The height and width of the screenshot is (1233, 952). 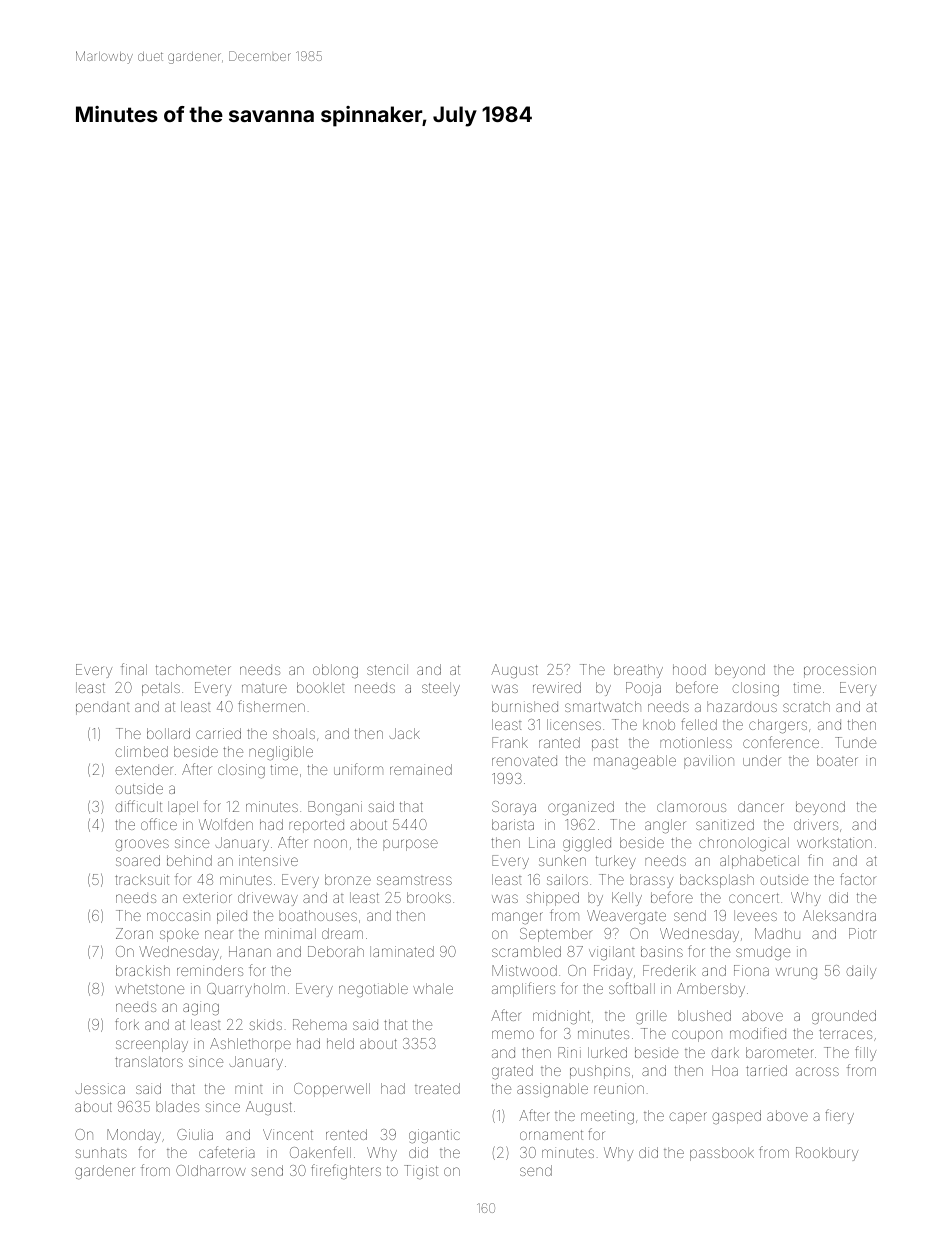 I want to click on climbed, so click(x=141, y=751).
